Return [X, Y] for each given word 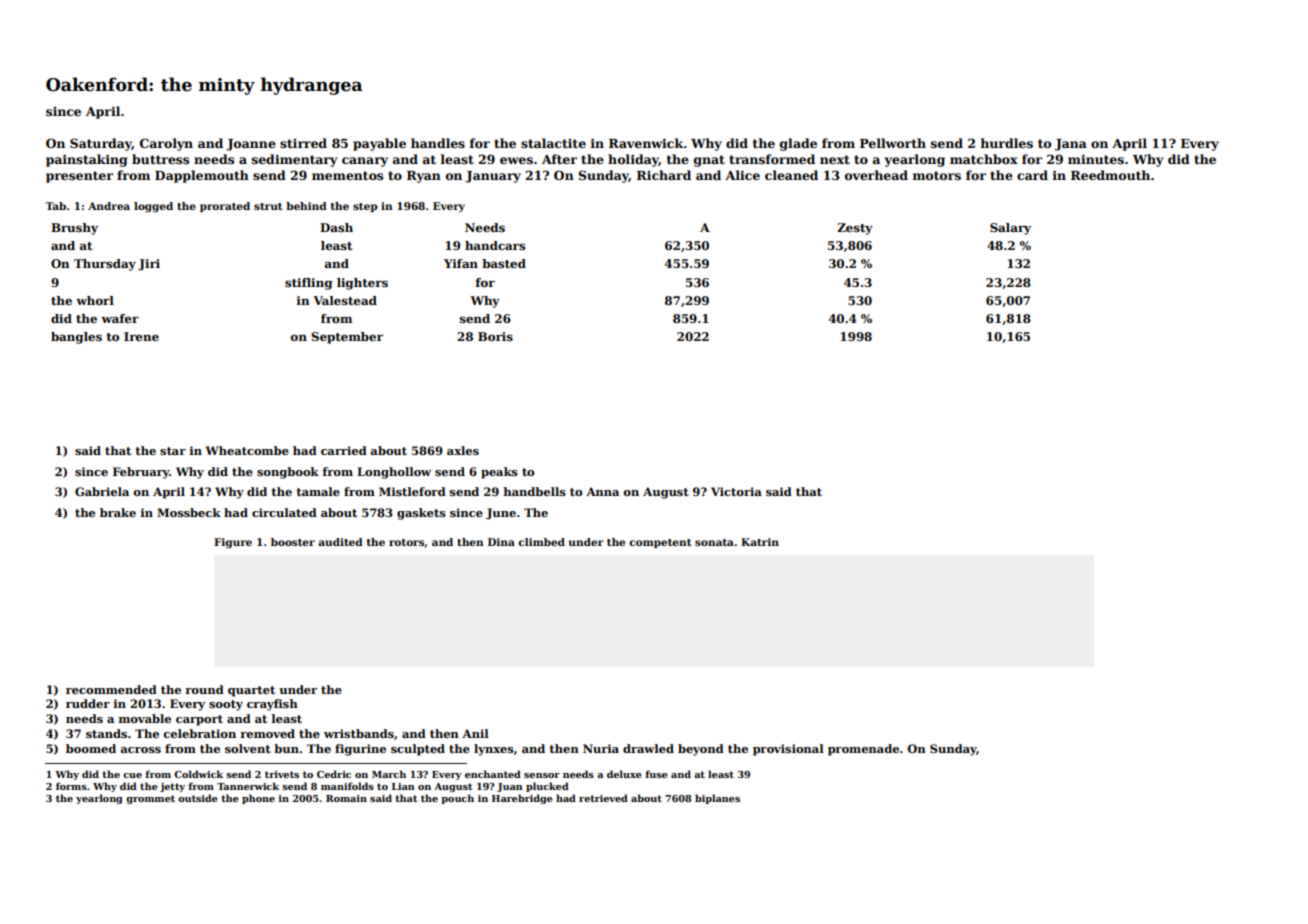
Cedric [334, 774]
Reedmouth [1110, 175]
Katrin [760, 542]
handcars [495, 245]
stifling [308, 284]
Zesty [855, 229]
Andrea [109, 206]
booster [293, 542]
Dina [501, 542]
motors [937, 175]
